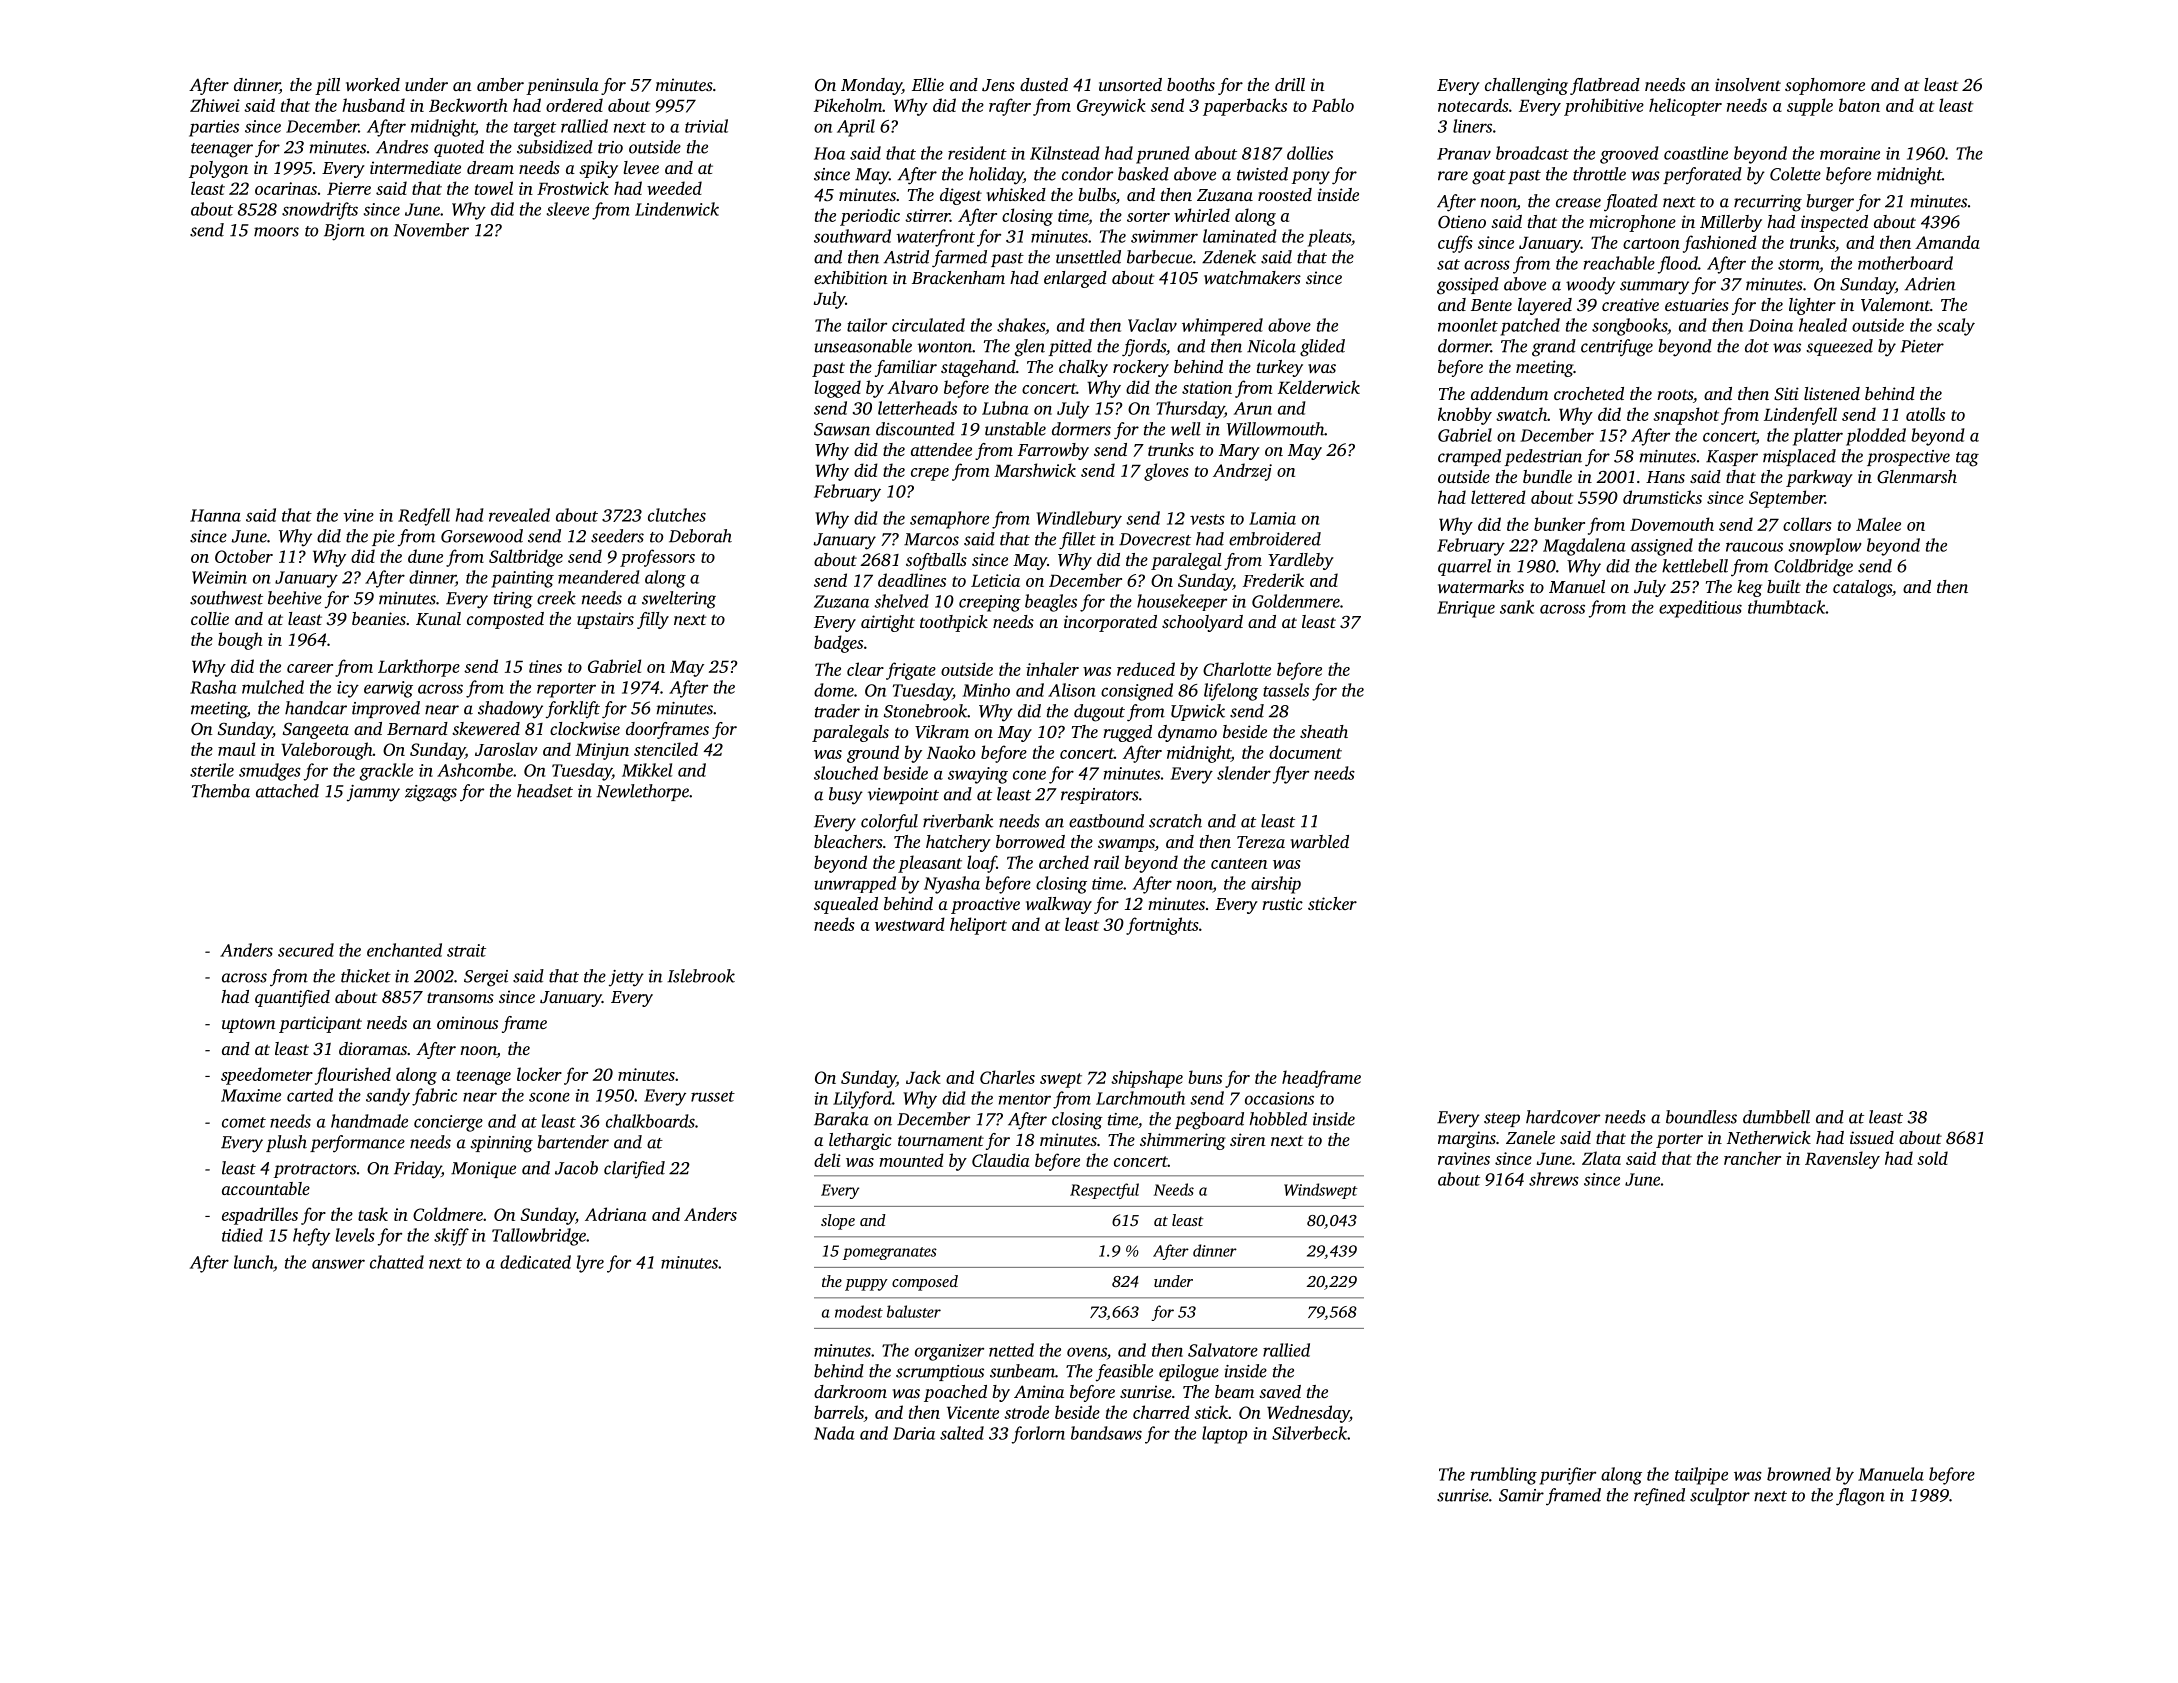 Image resolution: width=2178 pixels, height=1683 pixels. Describe the element at coordinates (838, 644) in the image. I see `badges` at that location.
